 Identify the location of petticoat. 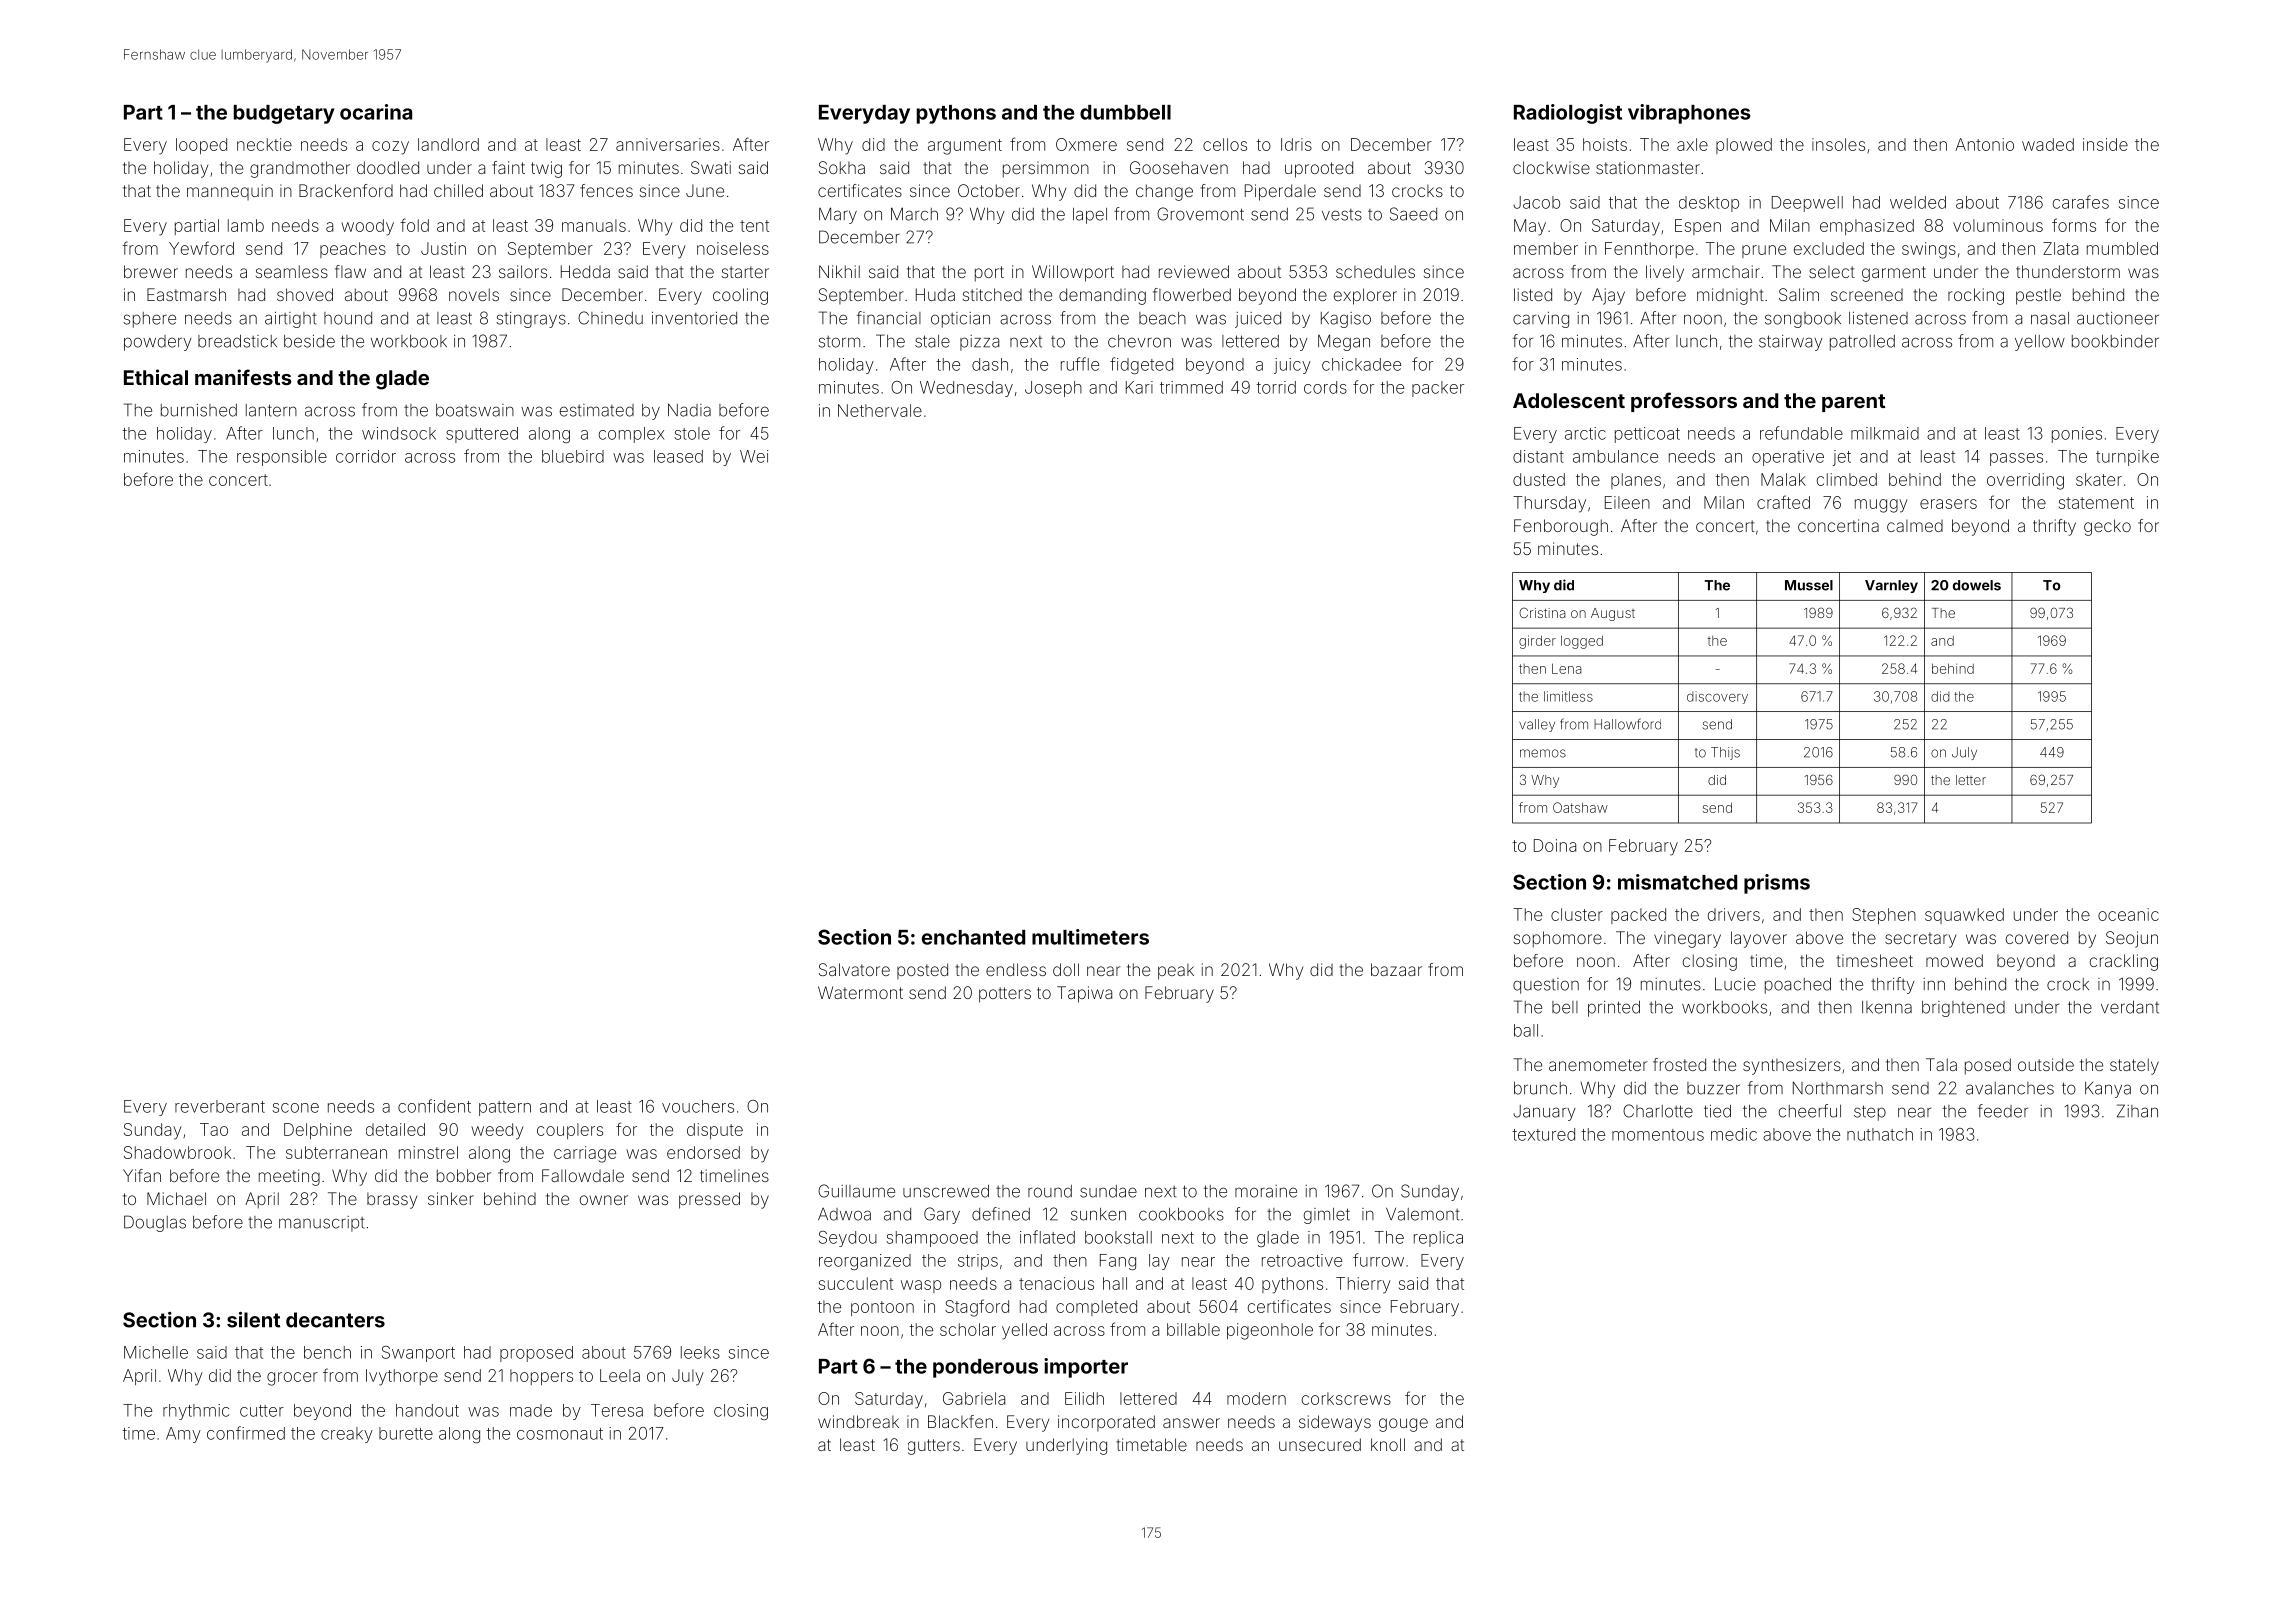
(1647, 435).
